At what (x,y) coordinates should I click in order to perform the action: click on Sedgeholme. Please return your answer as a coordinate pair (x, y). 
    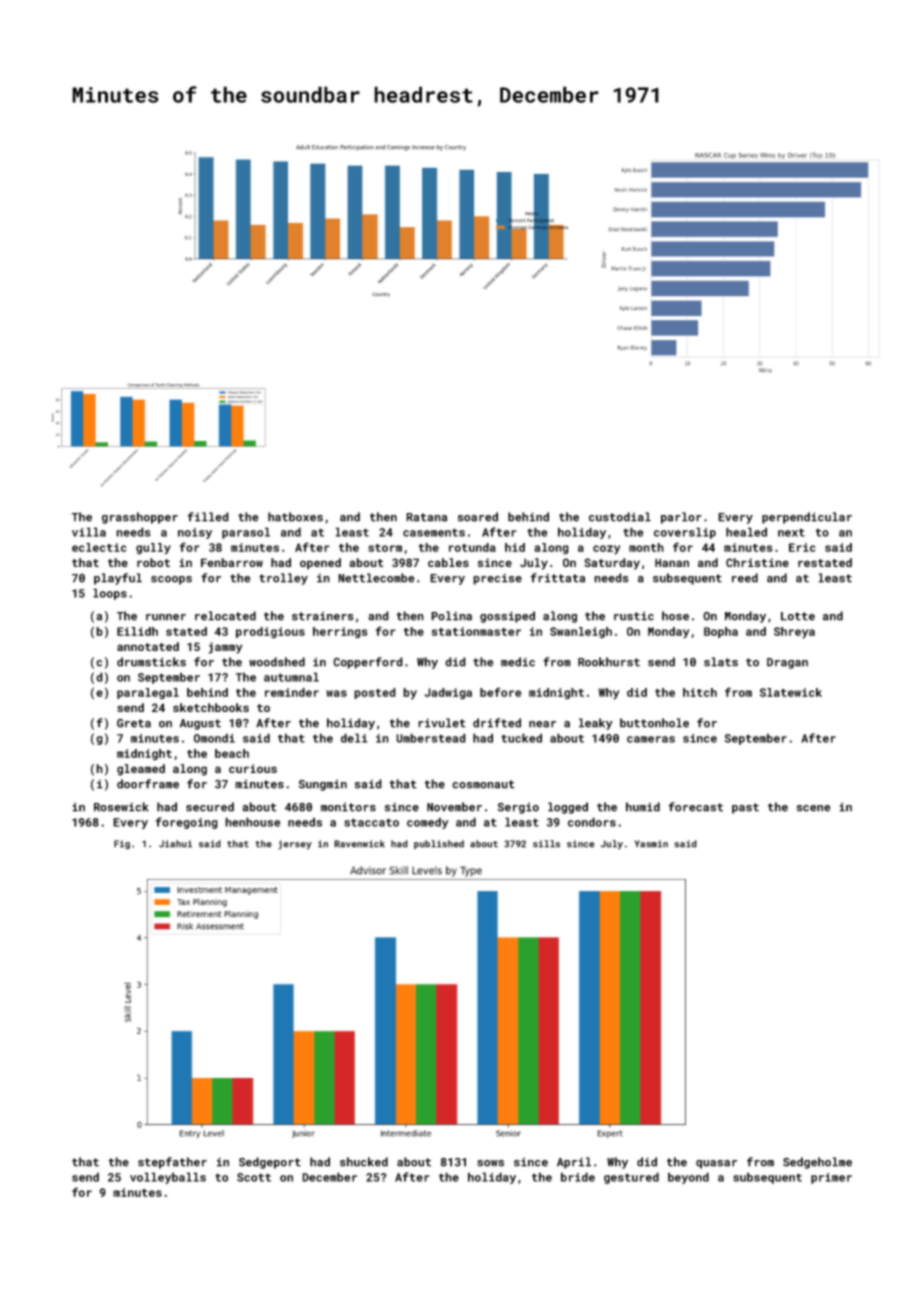
    Looking at the image, I should click on (817, 1163).
